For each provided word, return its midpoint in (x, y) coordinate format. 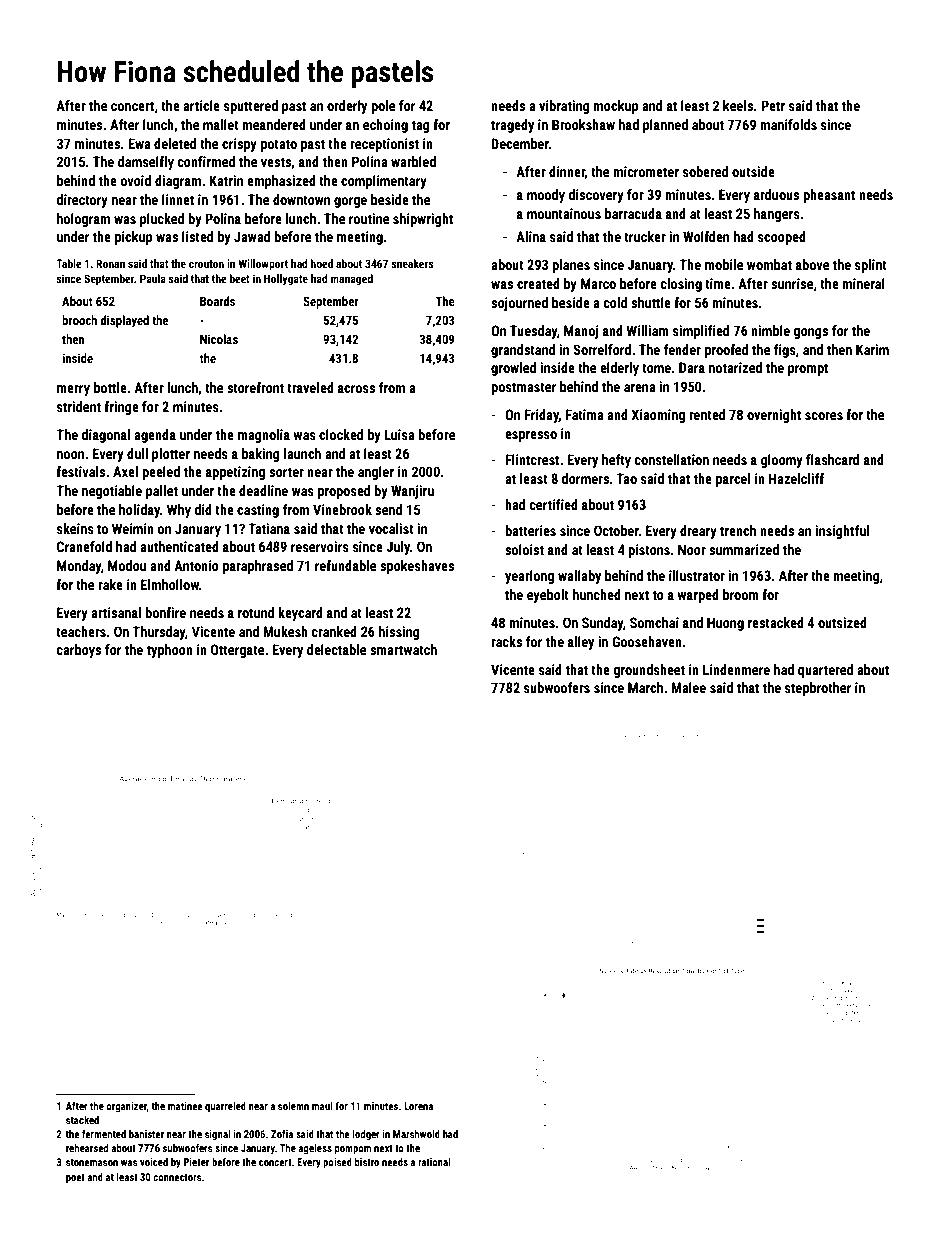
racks (506, 641)
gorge (350, 202)
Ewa (139, 143)
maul (322, 1106)
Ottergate (237, 651)
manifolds (788, 124)
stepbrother (818, 689)
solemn (293, 1106)
